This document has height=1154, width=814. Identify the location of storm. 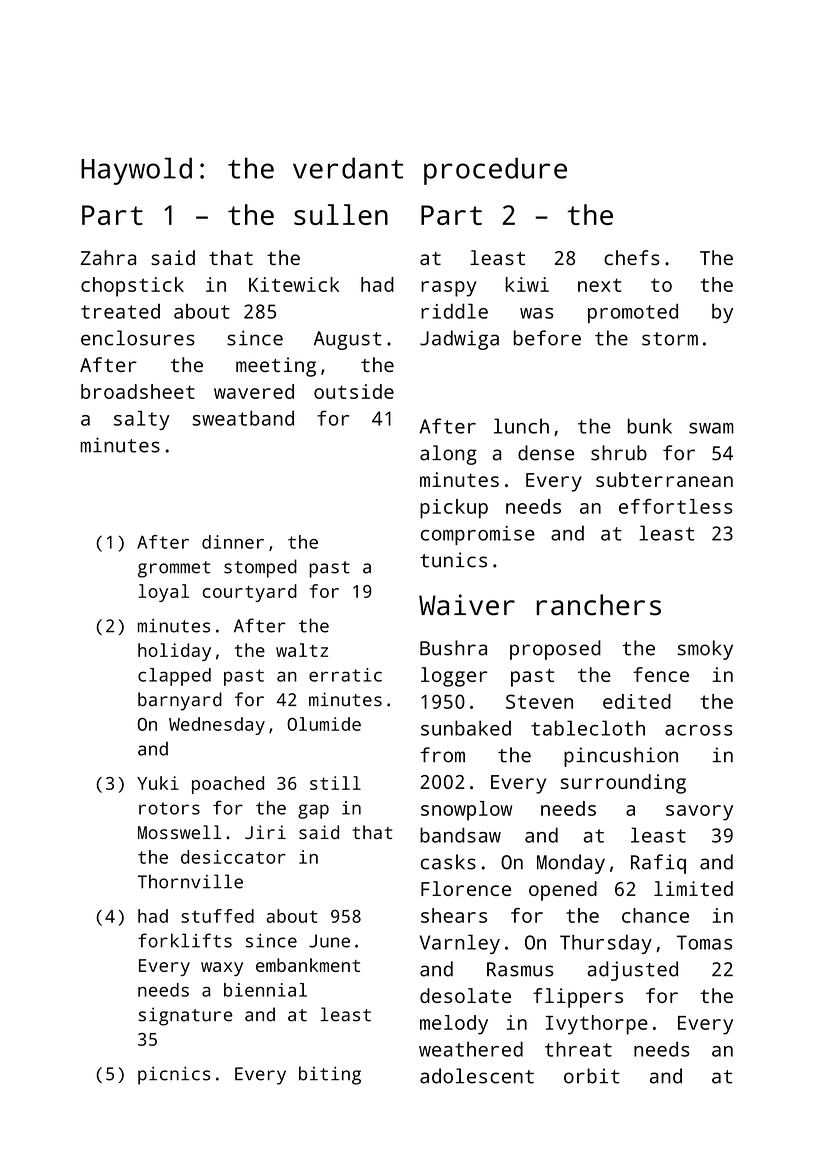
(670, 339).
